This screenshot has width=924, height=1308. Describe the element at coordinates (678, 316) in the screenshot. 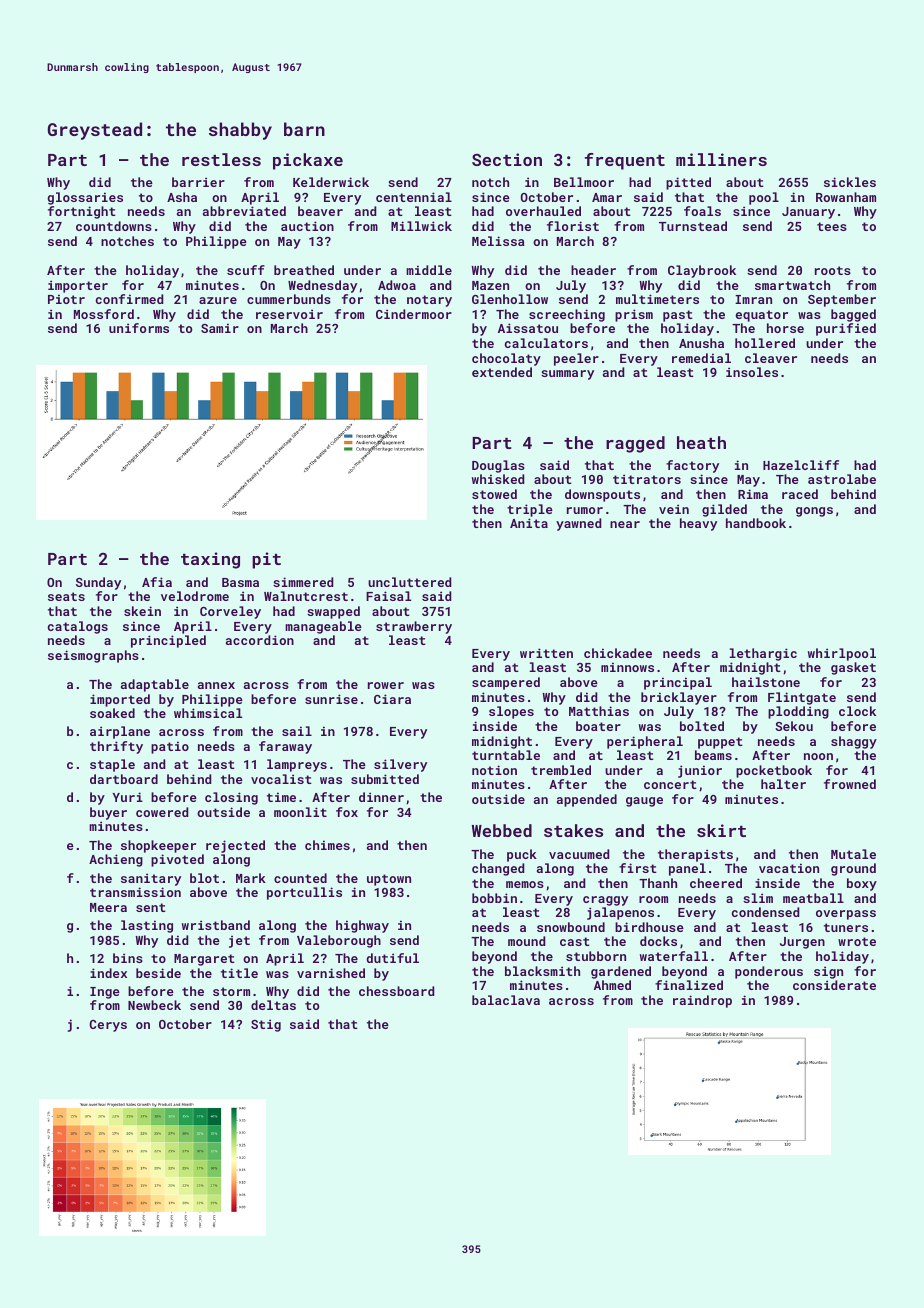

I see `past` at that location.
